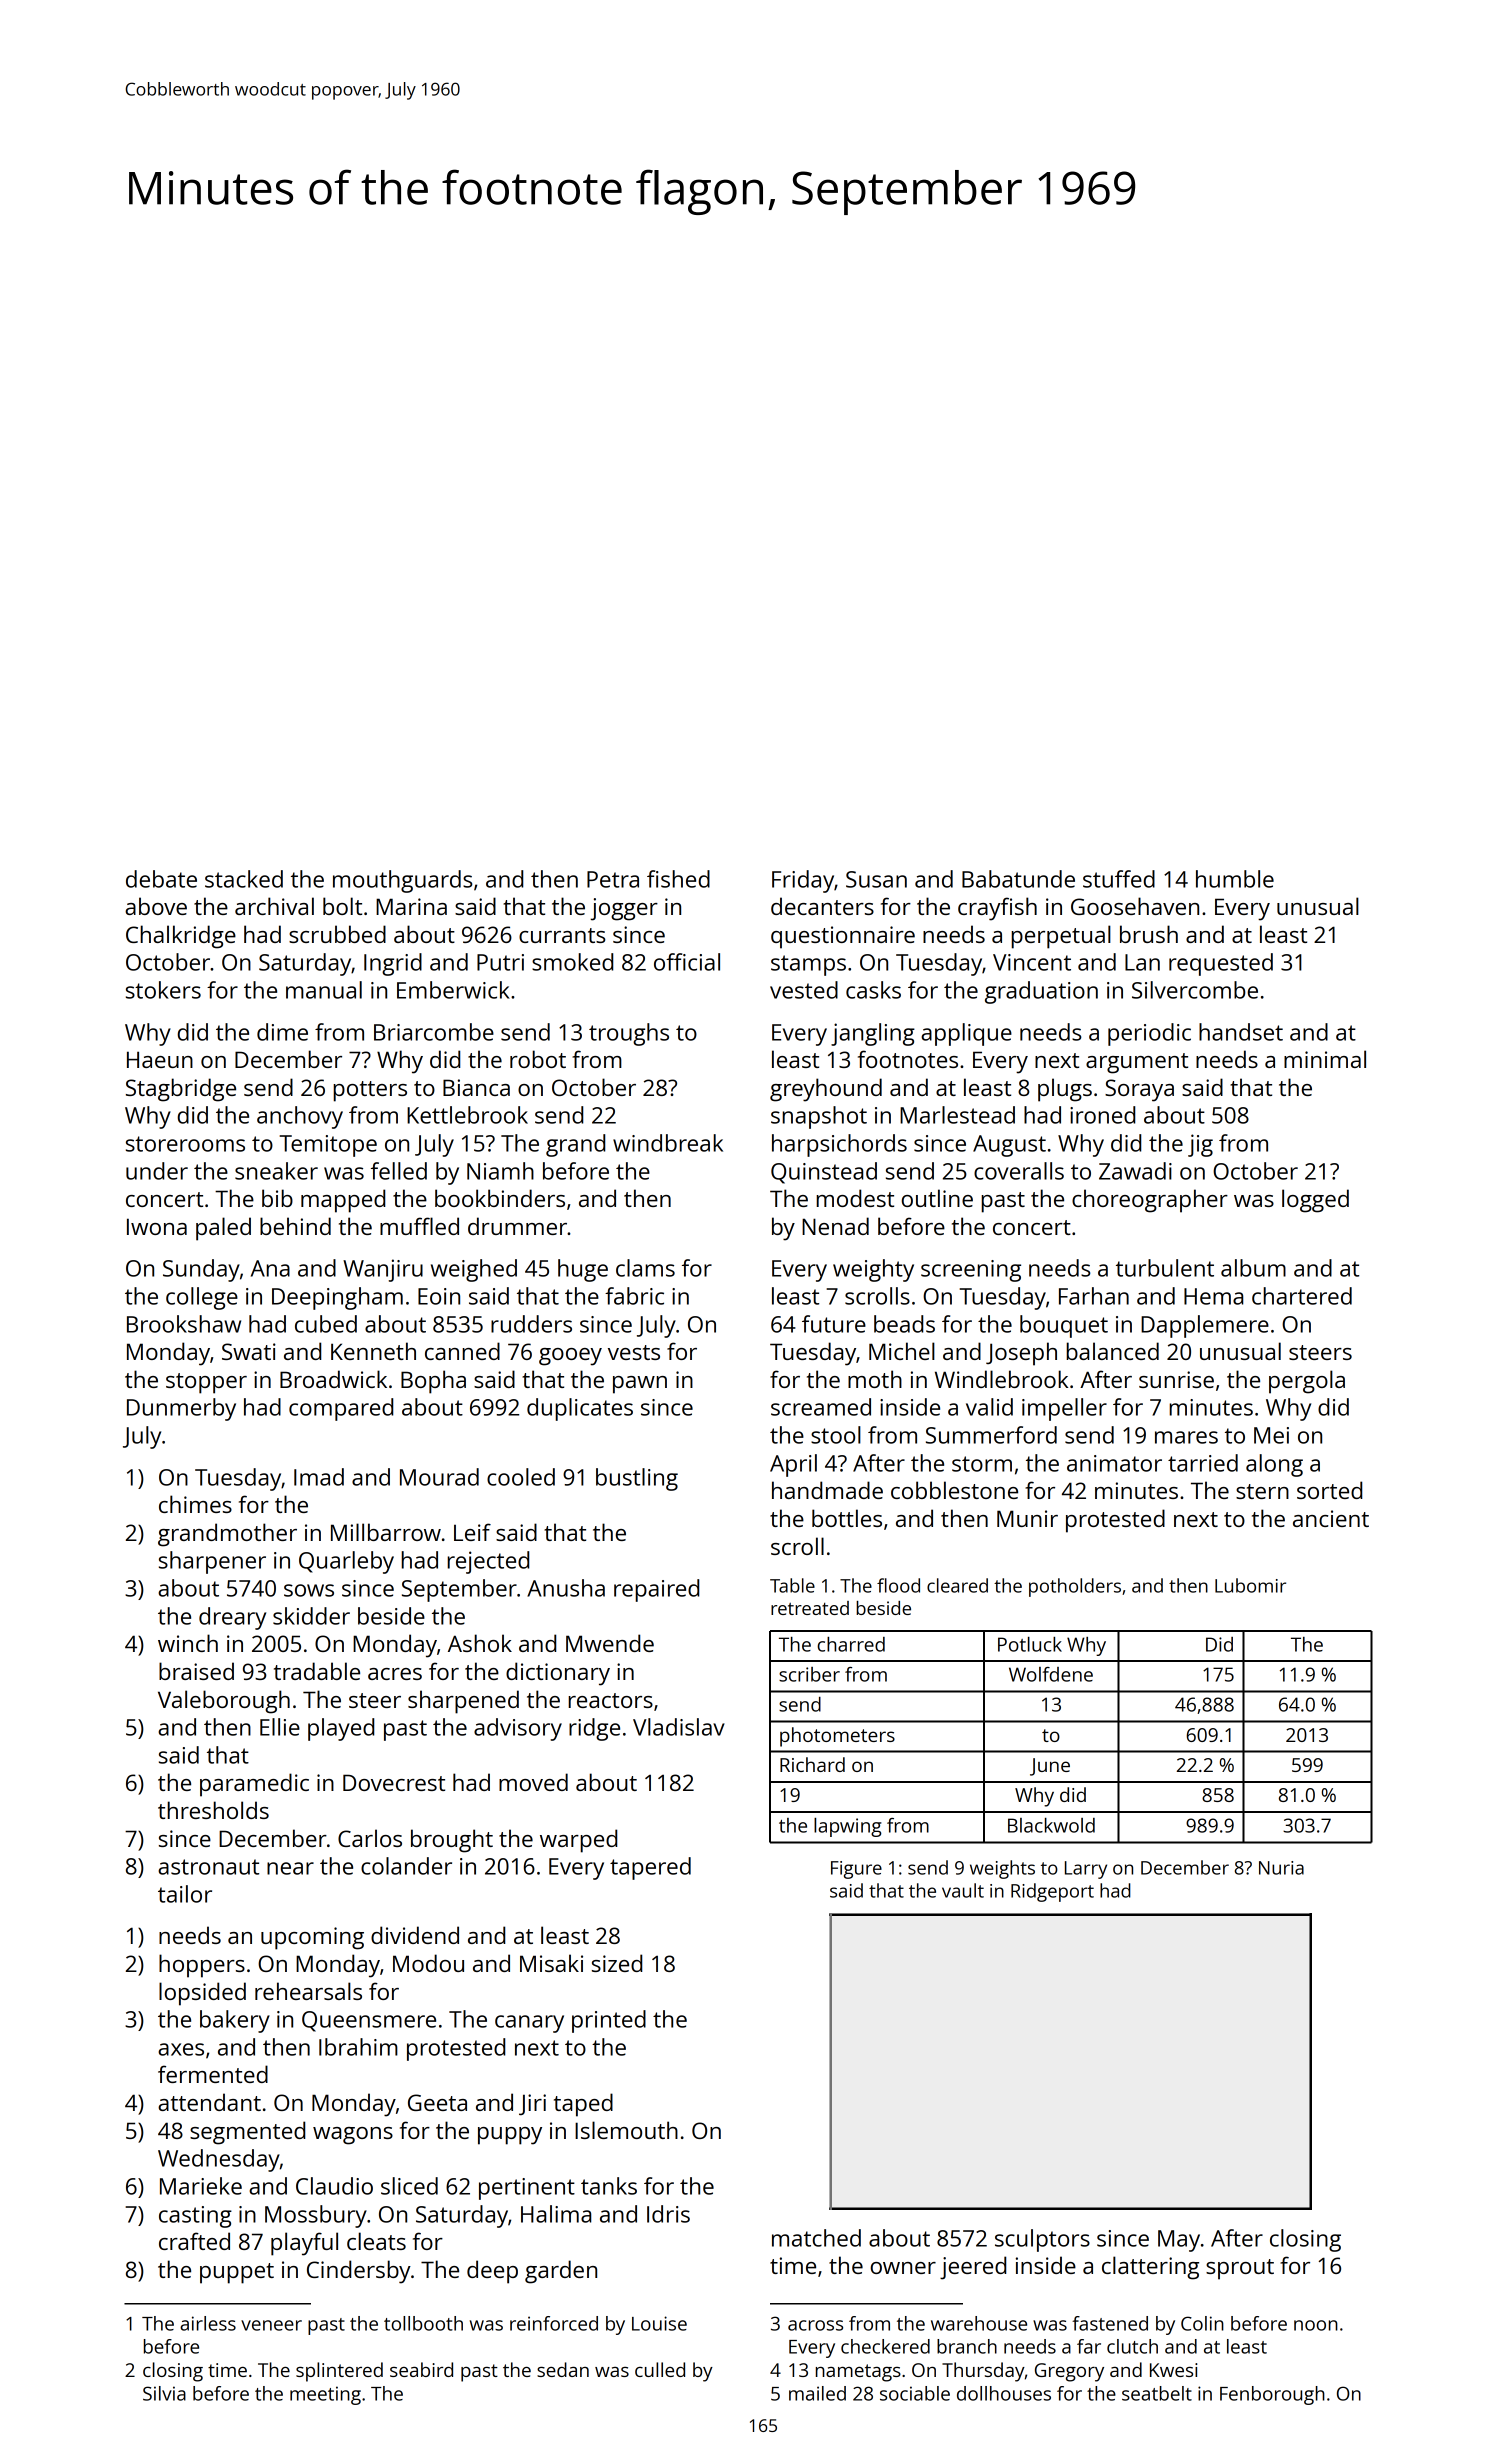 The image size is (1496, 2464). Describe the element at coordinates (325, 2395) in the image. I see `meeting` at that location.
